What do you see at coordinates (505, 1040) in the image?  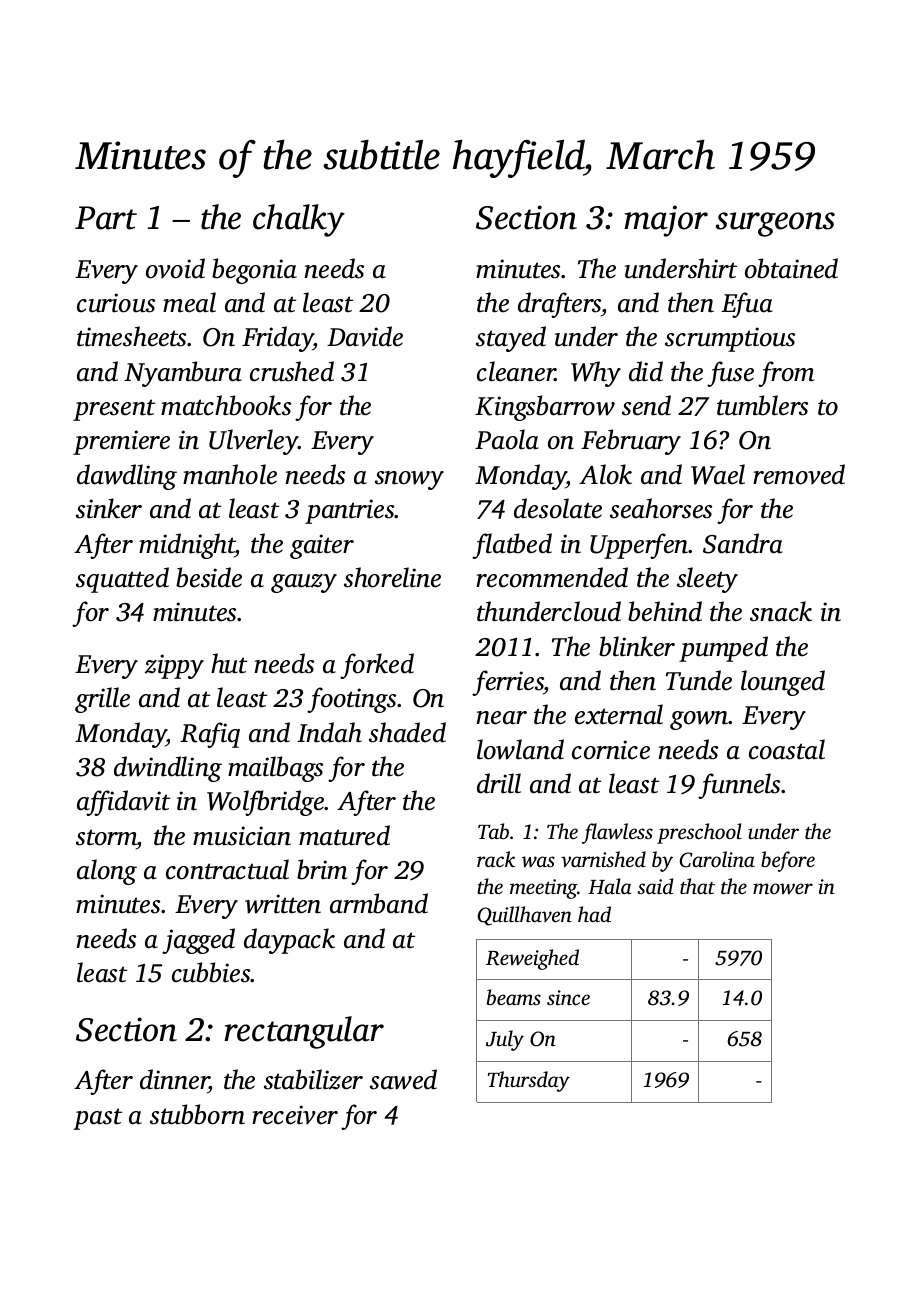 I see `July` at bounding box center [505, 1040].
